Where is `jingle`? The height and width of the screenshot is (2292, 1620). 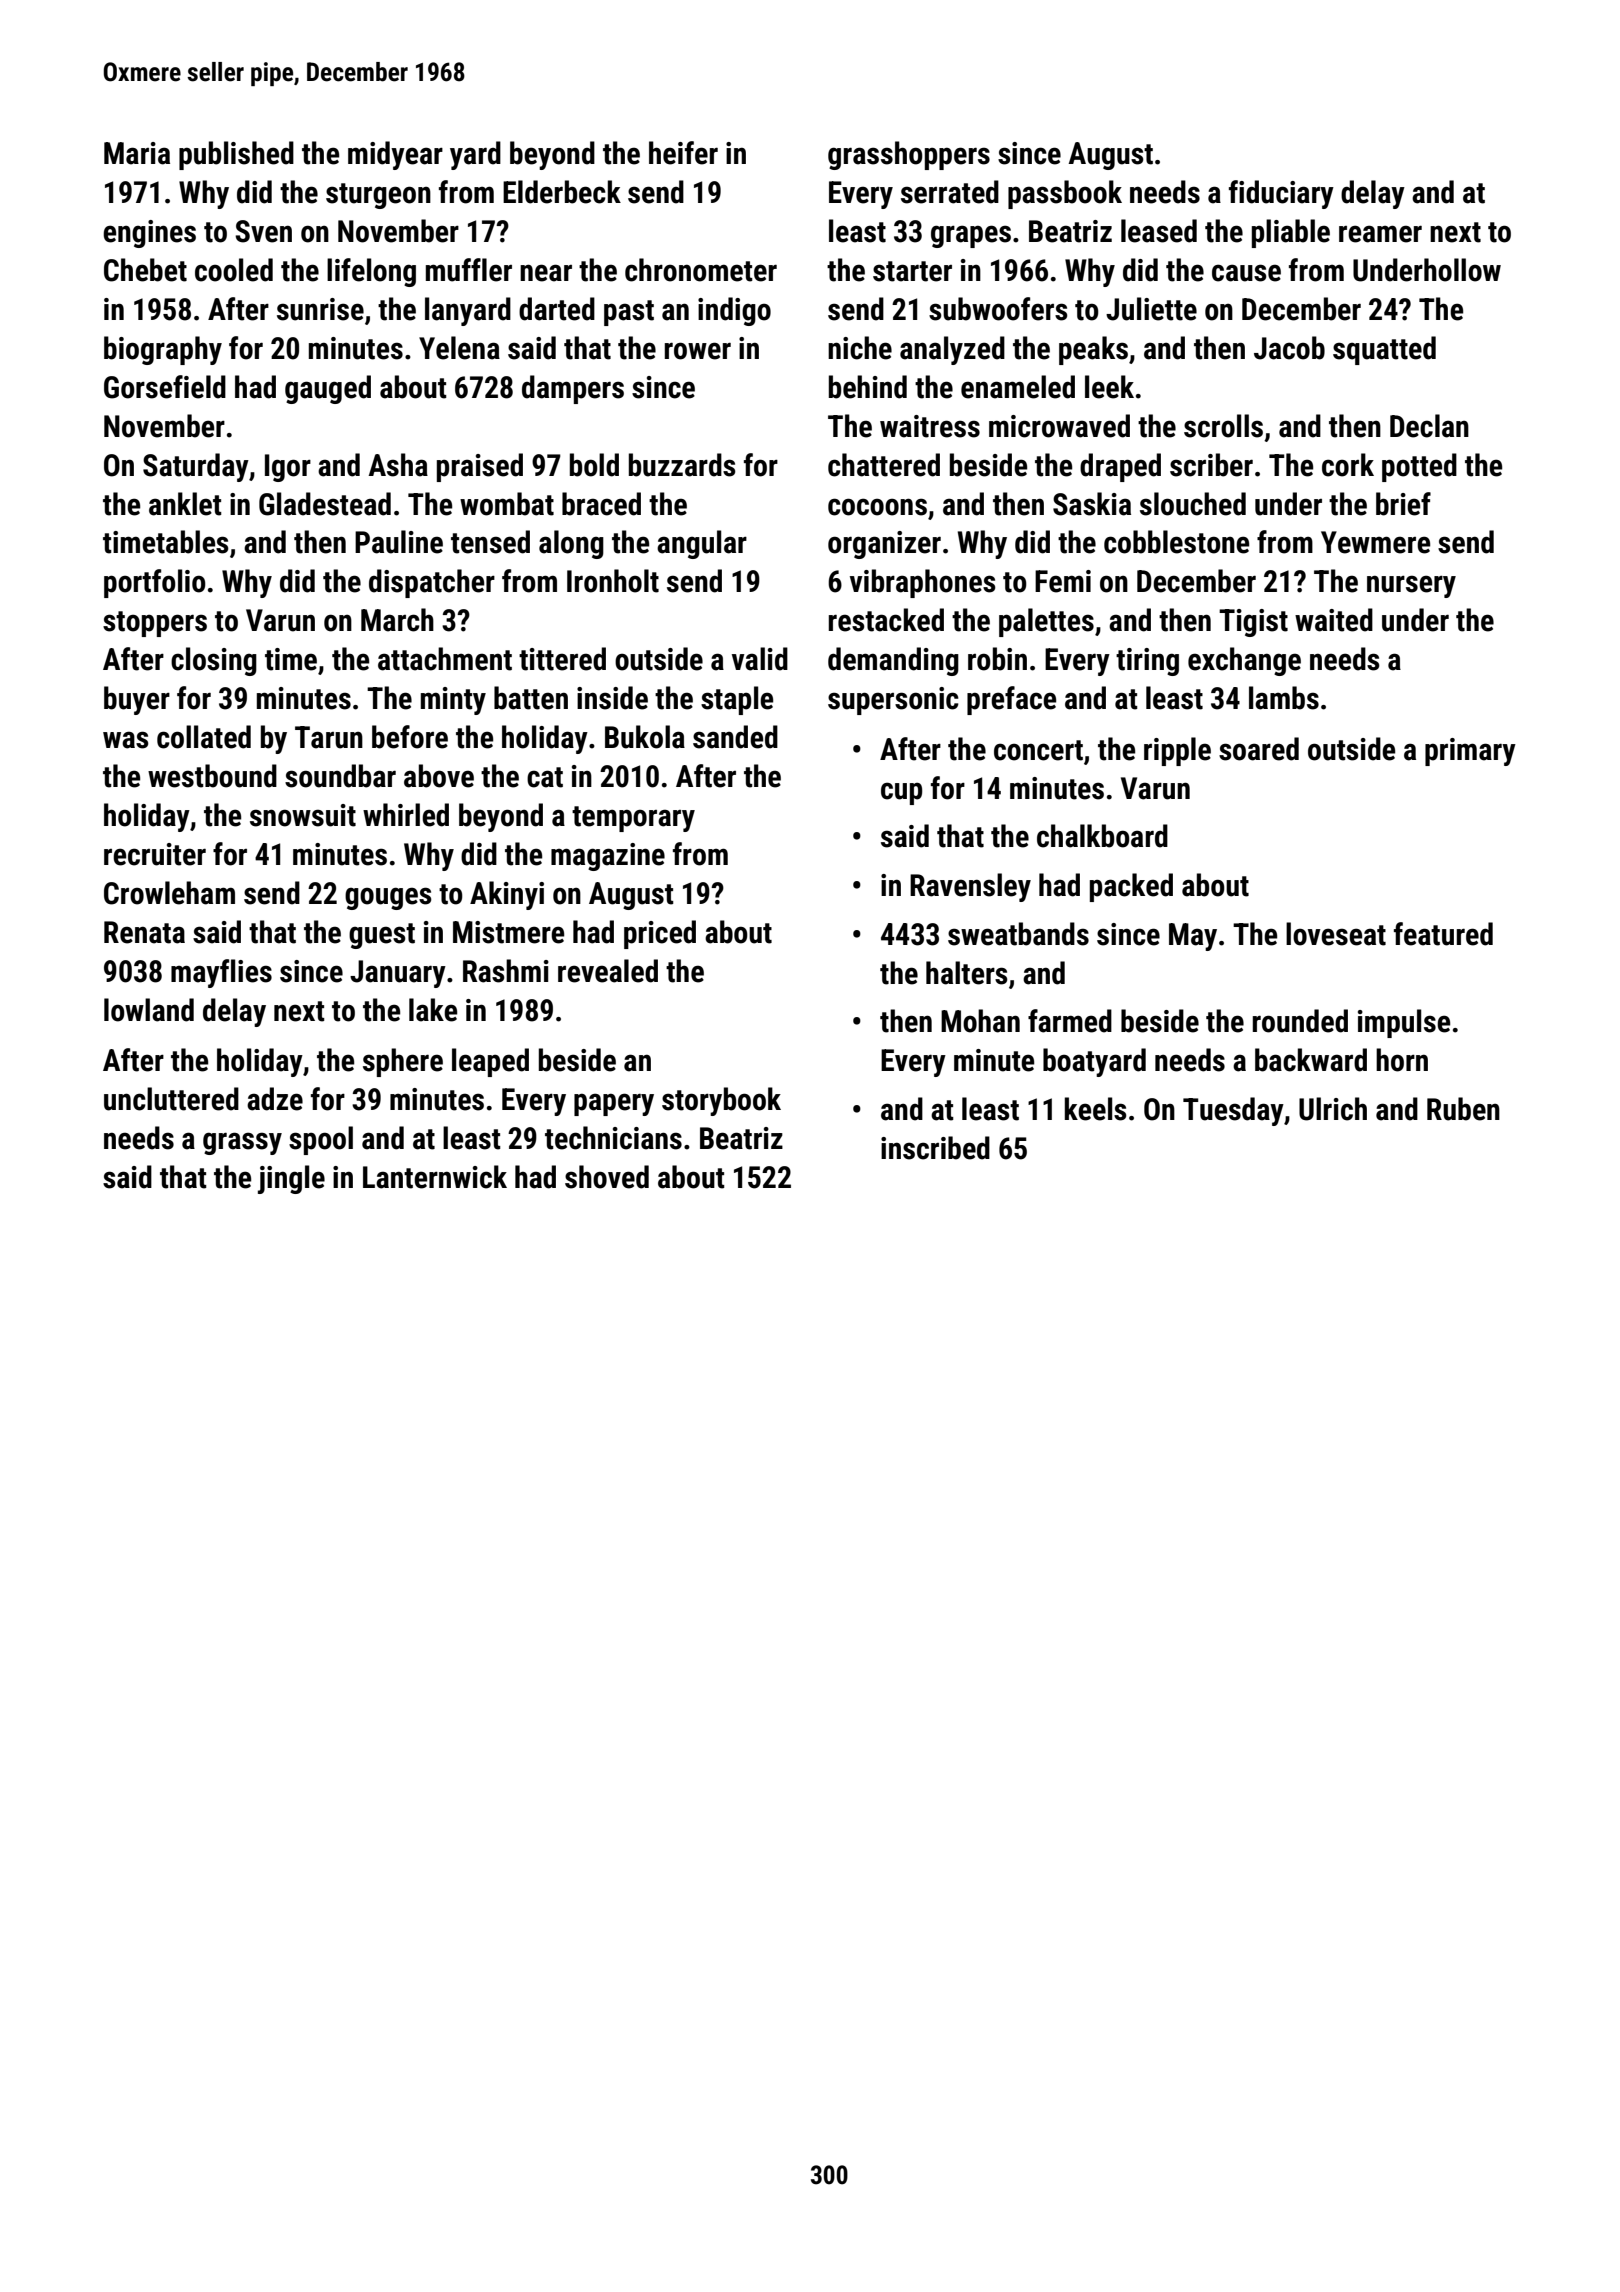 jingle is located at coordinates (291, 1179).
